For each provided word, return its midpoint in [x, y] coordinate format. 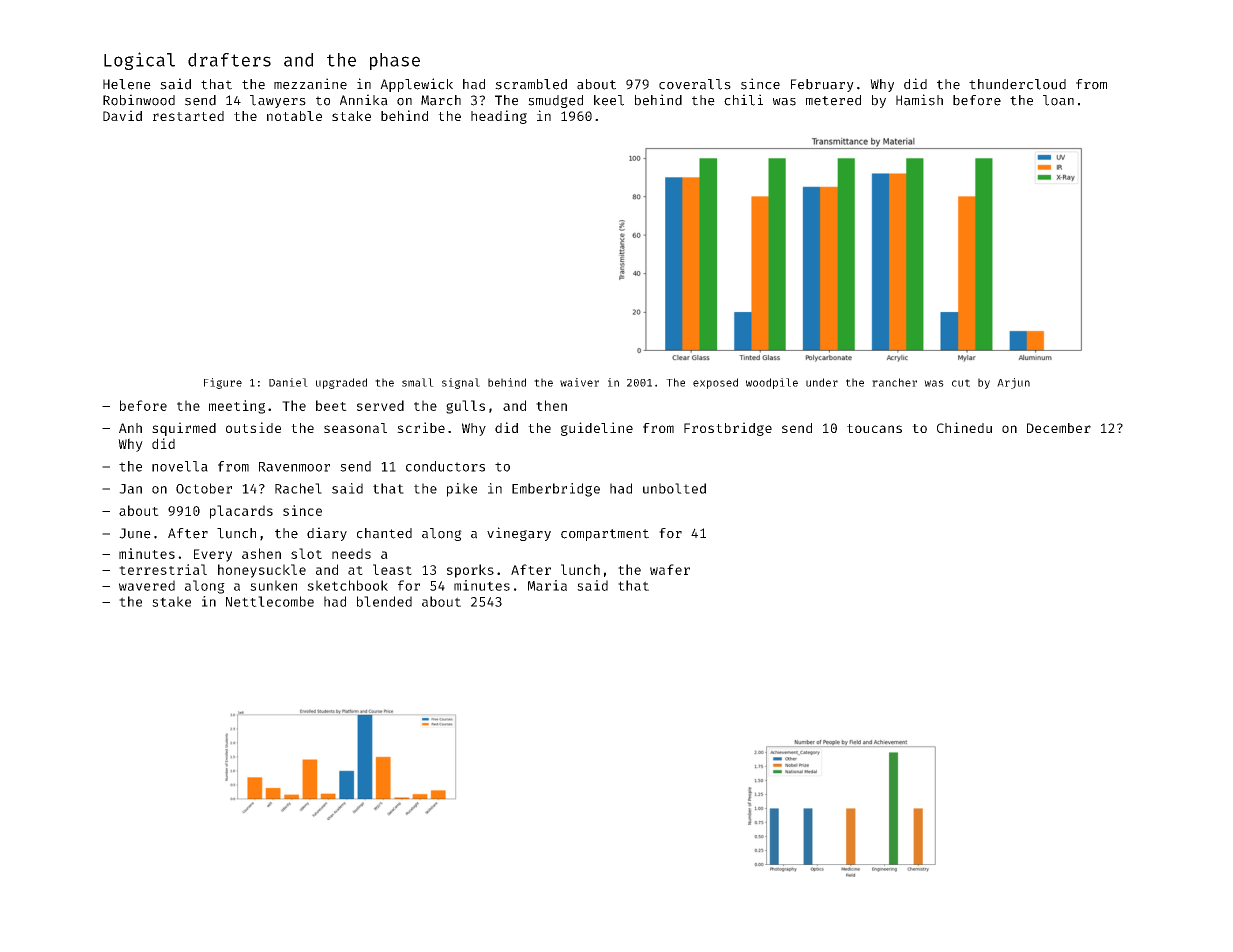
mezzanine [310, 84]
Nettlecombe [270, 601]
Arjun [1013, 383]
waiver [579, 382]
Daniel [288, 382]
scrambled [531, 84]
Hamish [919, 100]
